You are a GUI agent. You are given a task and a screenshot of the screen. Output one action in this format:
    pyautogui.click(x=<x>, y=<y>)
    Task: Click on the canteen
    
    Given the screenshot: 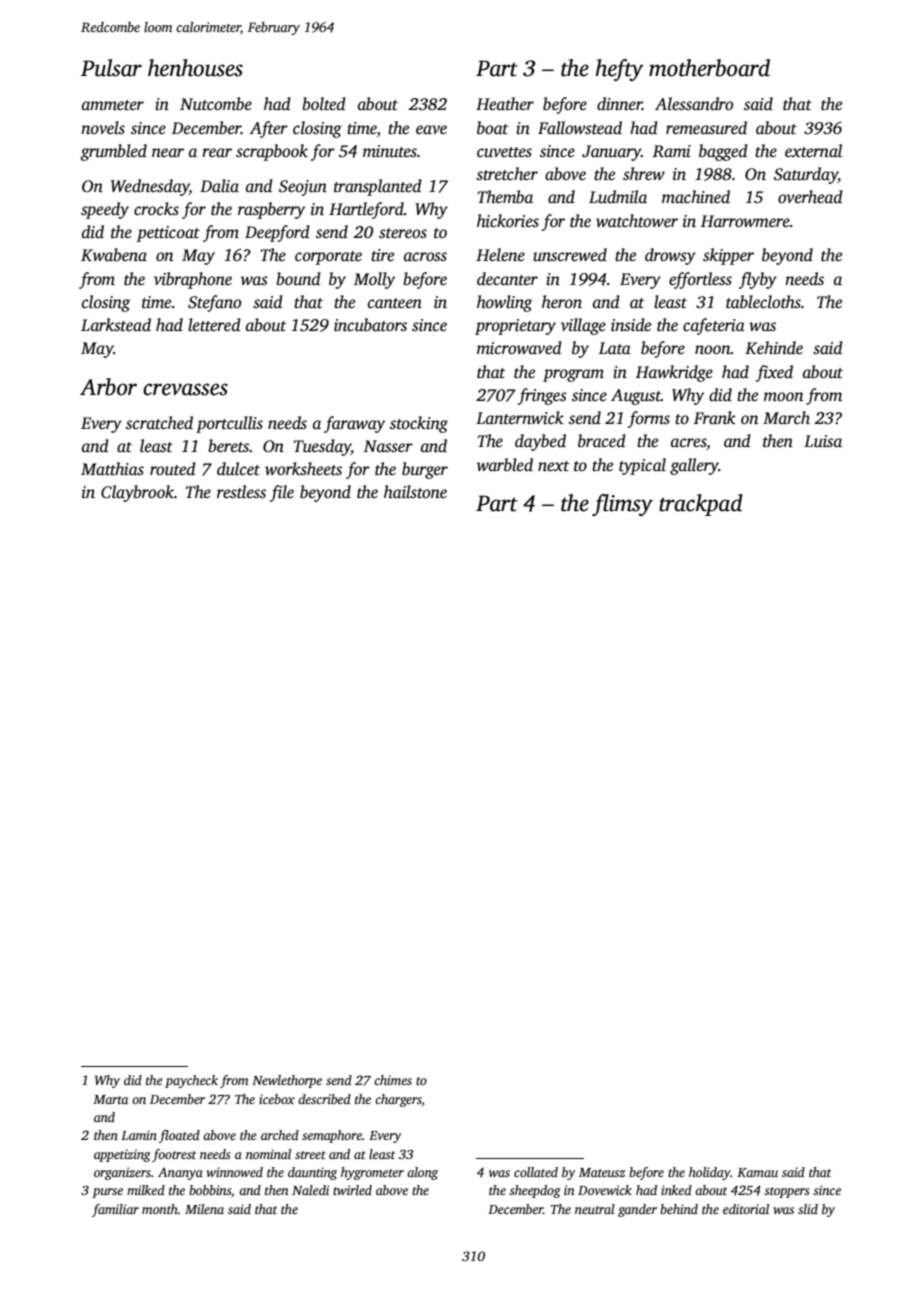 What is the action you would take?
    pyautogui.click(x=395, y=303)
